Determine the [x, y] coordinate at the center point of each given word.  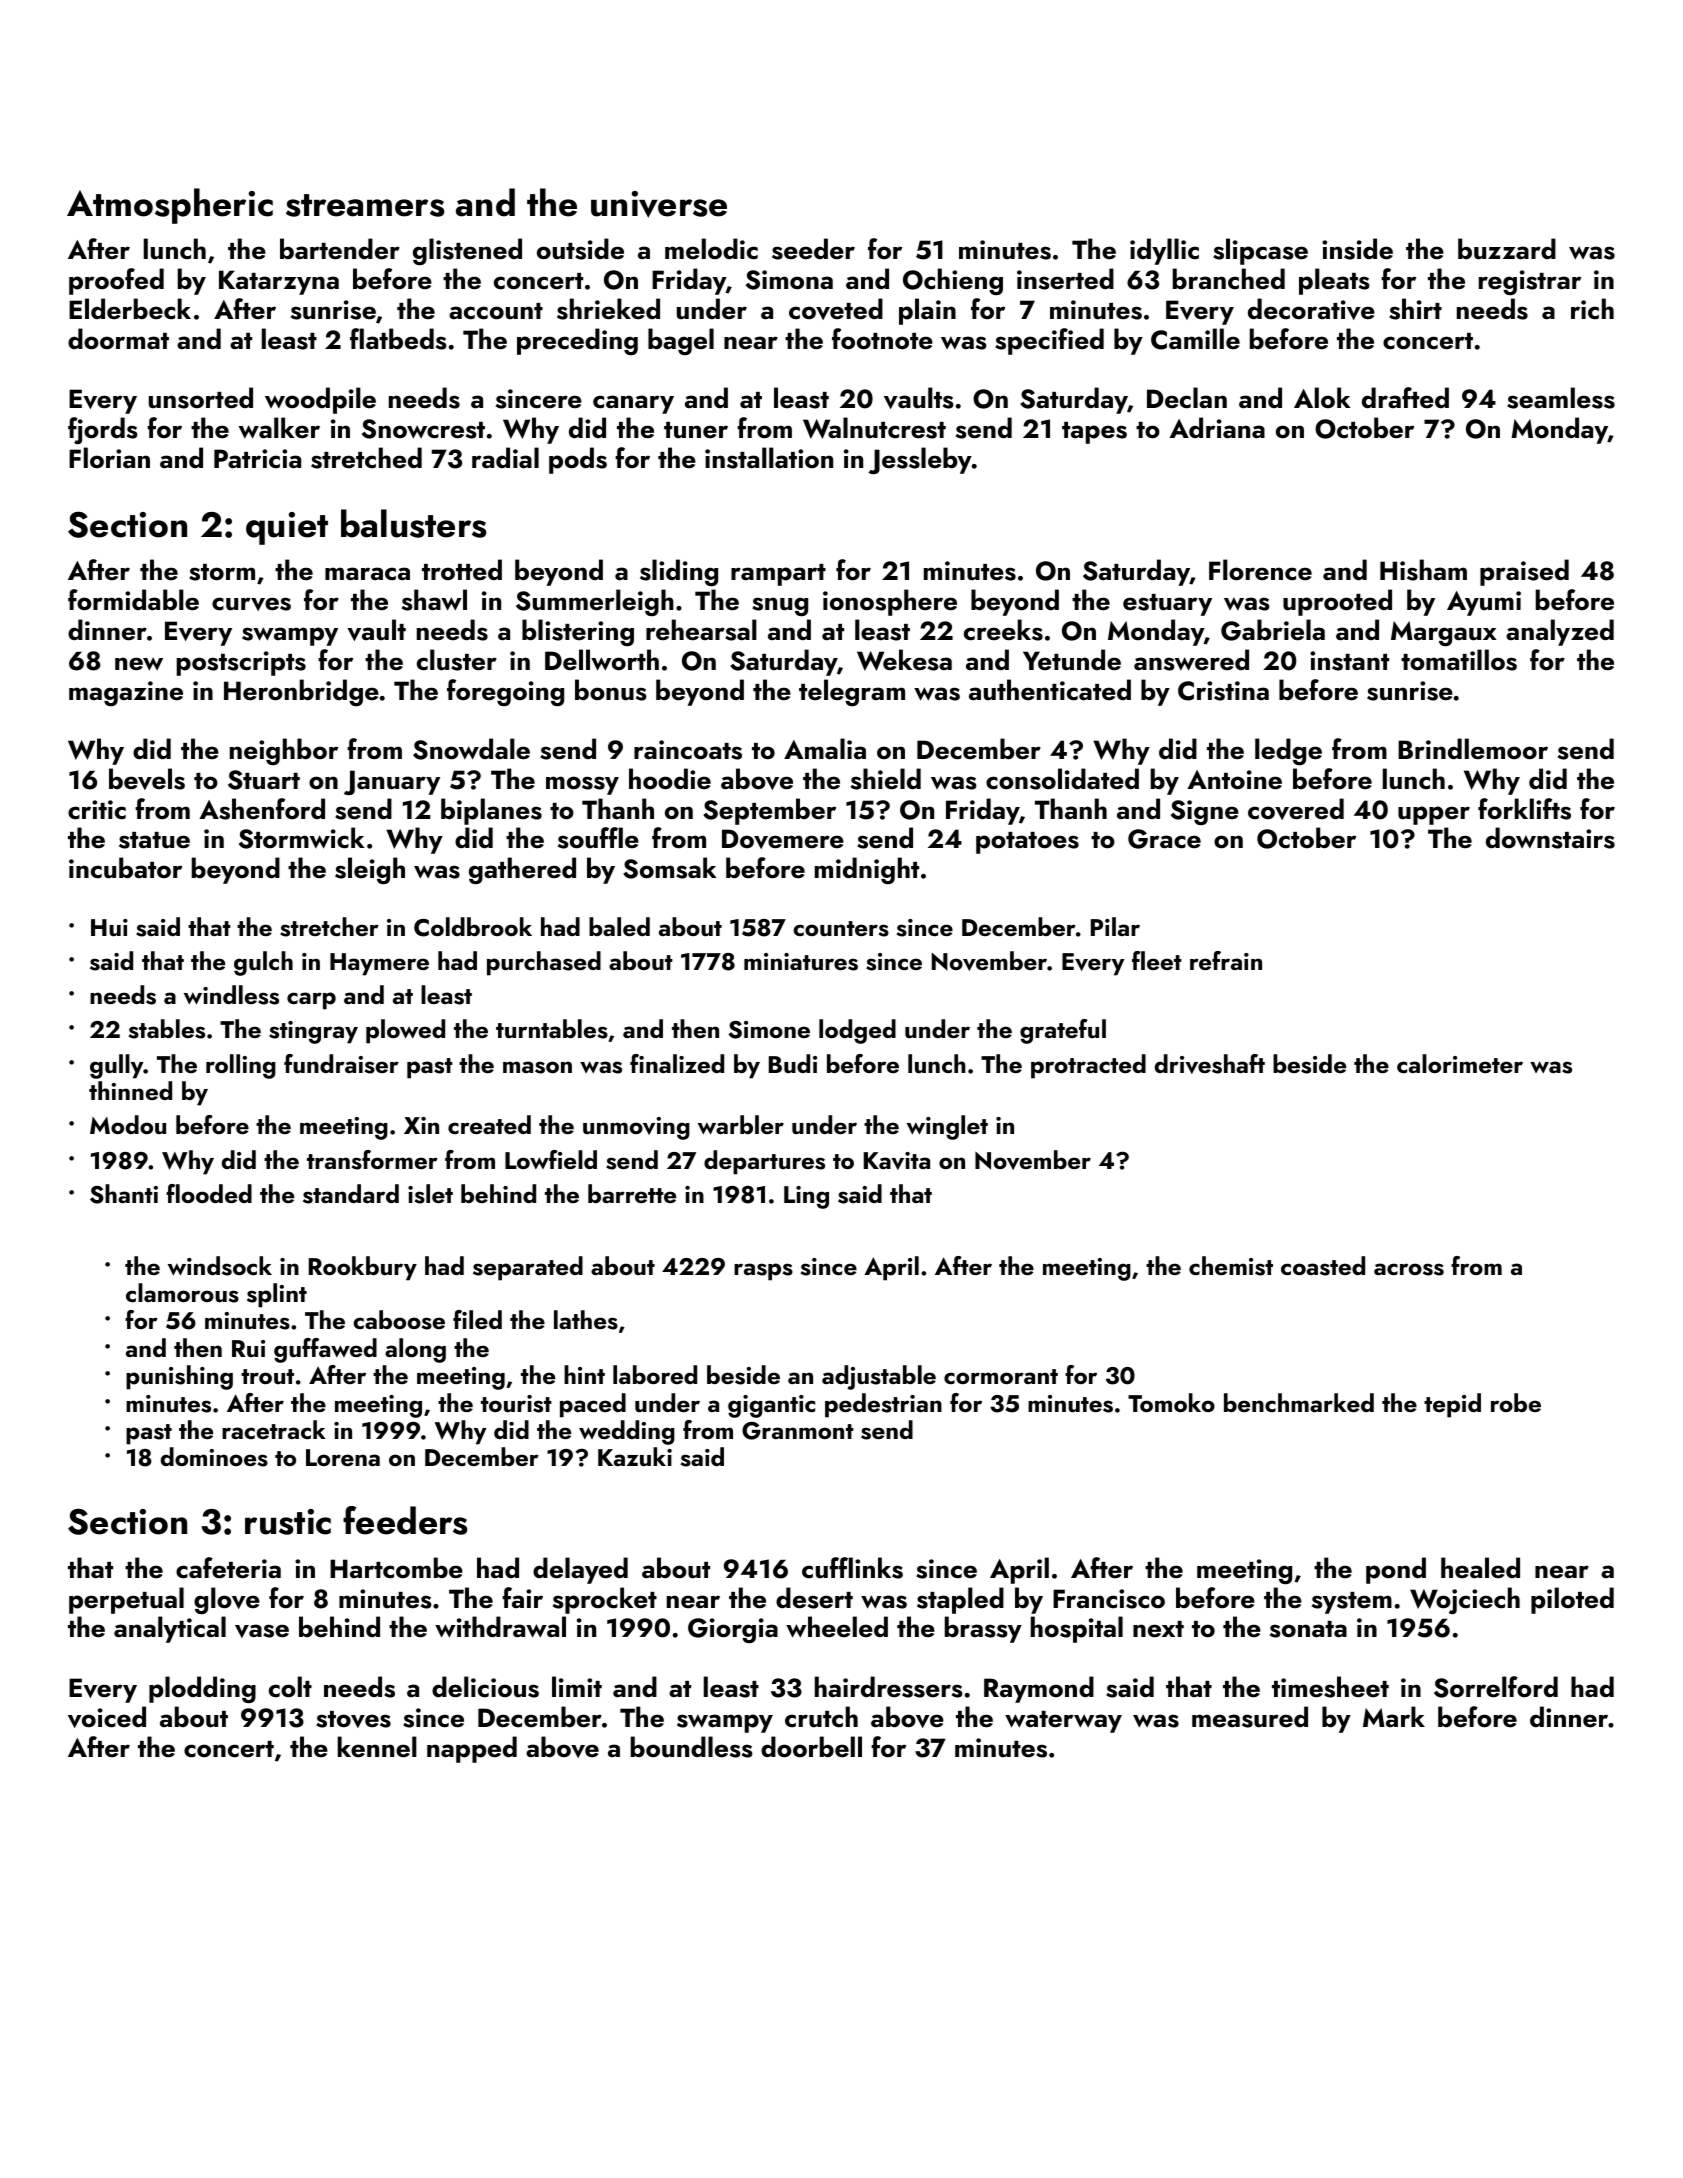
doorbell [811, 1747]
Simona [789, 280]
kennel [377, 1747]
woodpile [320, 400]
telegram [852, 692]
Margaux [1444, 633]
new [139, 664]
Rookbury [363, 1268]
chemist [1231, 1266]
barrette [632, 1193]
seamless [1561, 398]
